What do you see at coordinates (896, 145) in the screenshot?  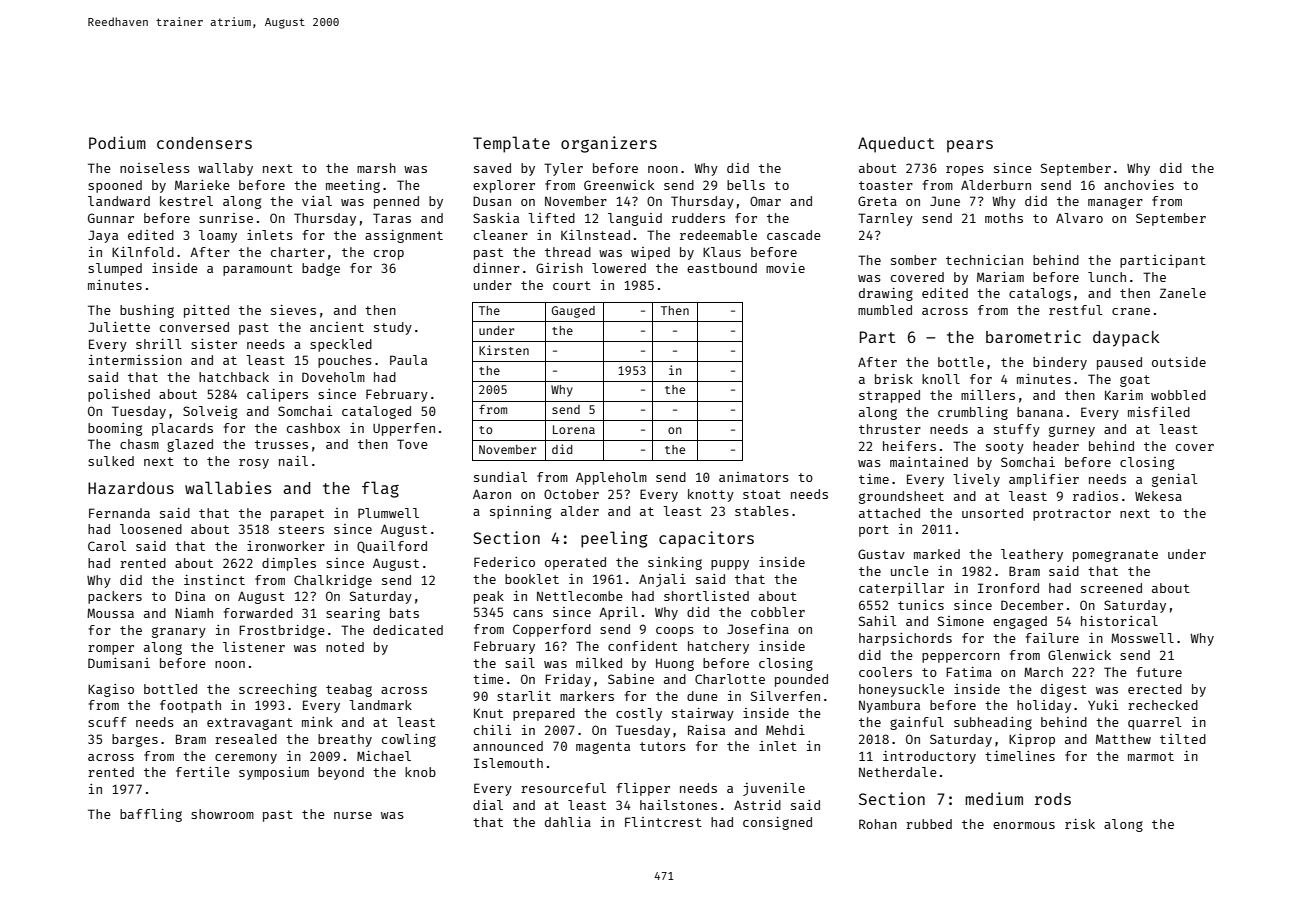 I see `Aqueduct` at bounding box center [896, 145].
